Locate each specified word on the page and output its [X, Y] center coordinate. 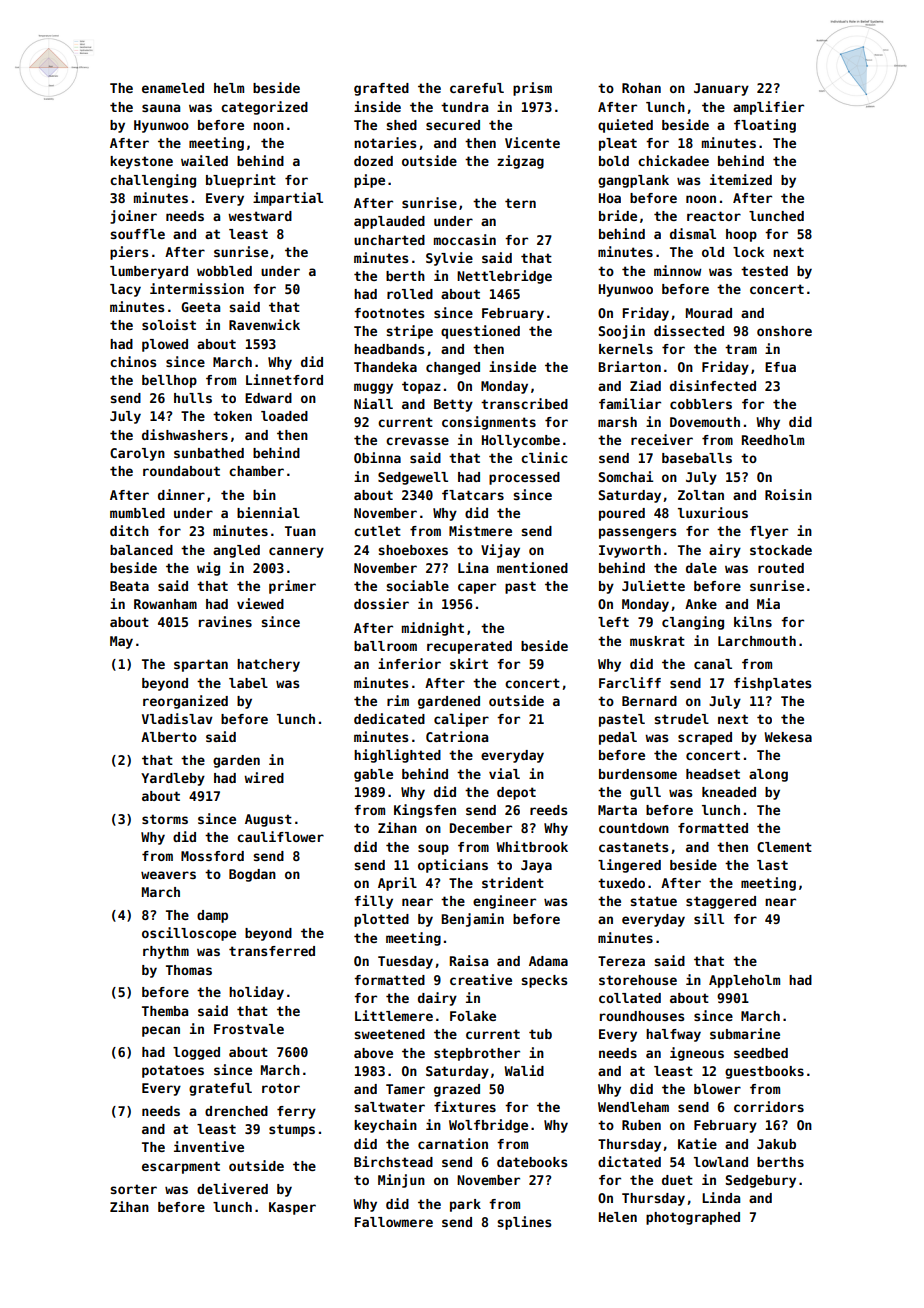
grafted [381, 89]
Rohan [641, 88]
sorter [133, 1189]
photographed [693, 1218]
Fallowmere [393, 1222]
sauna [161, 108]
